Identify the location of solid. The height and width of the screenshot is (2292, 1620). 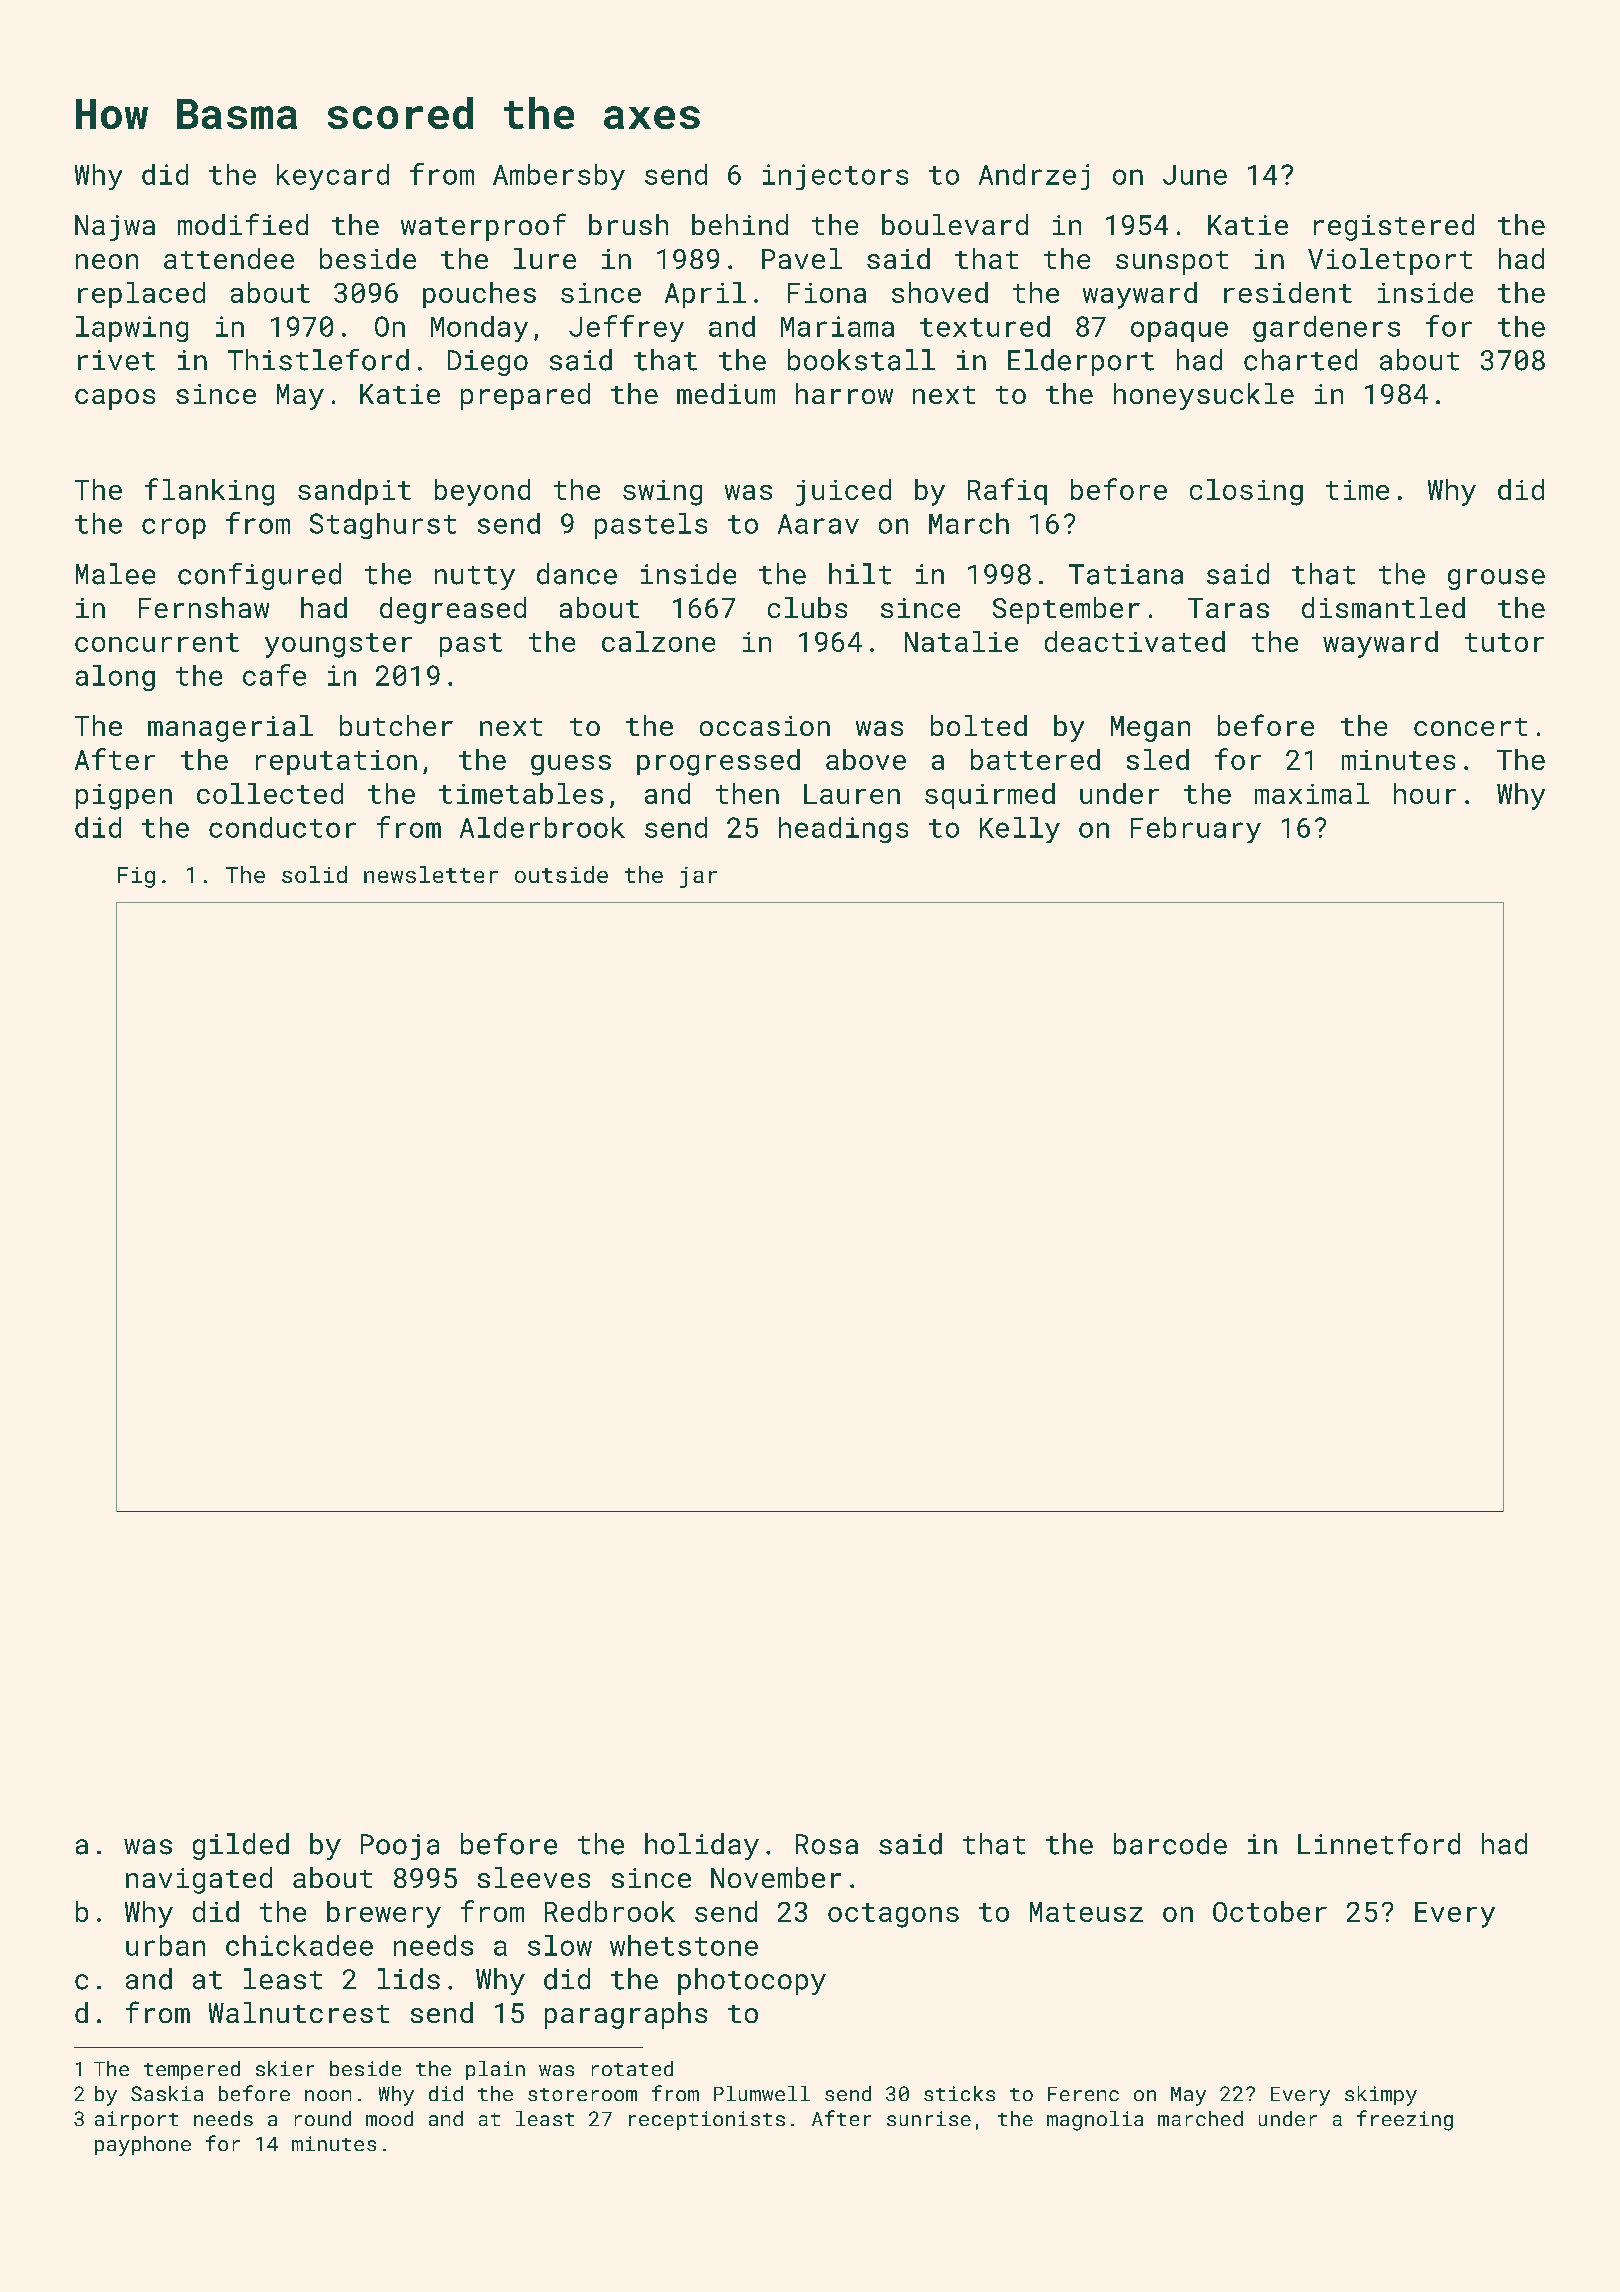
(314, 874).
